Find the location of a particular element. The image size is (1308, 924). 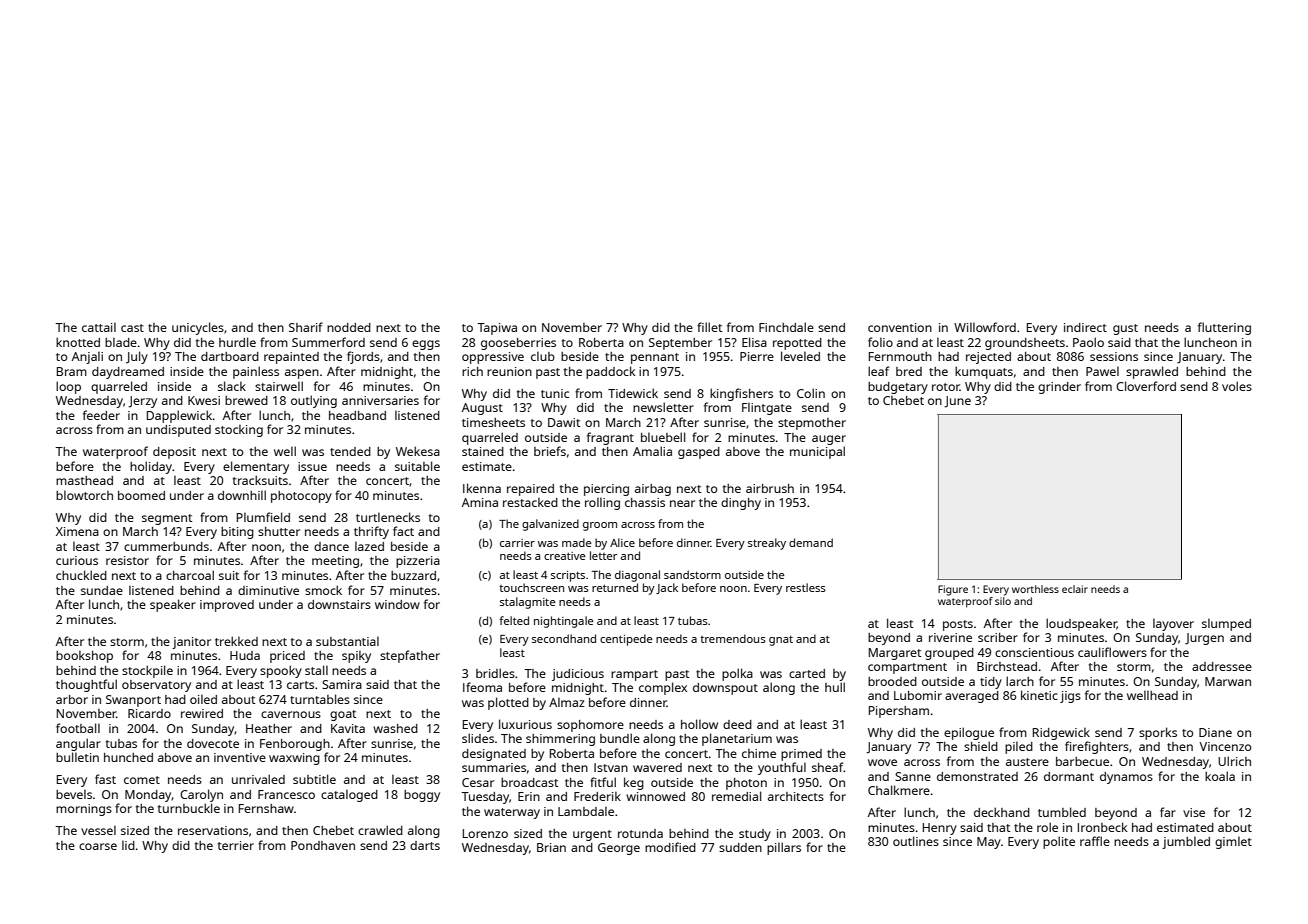

bluebell is located at coordinates (663, 437).
